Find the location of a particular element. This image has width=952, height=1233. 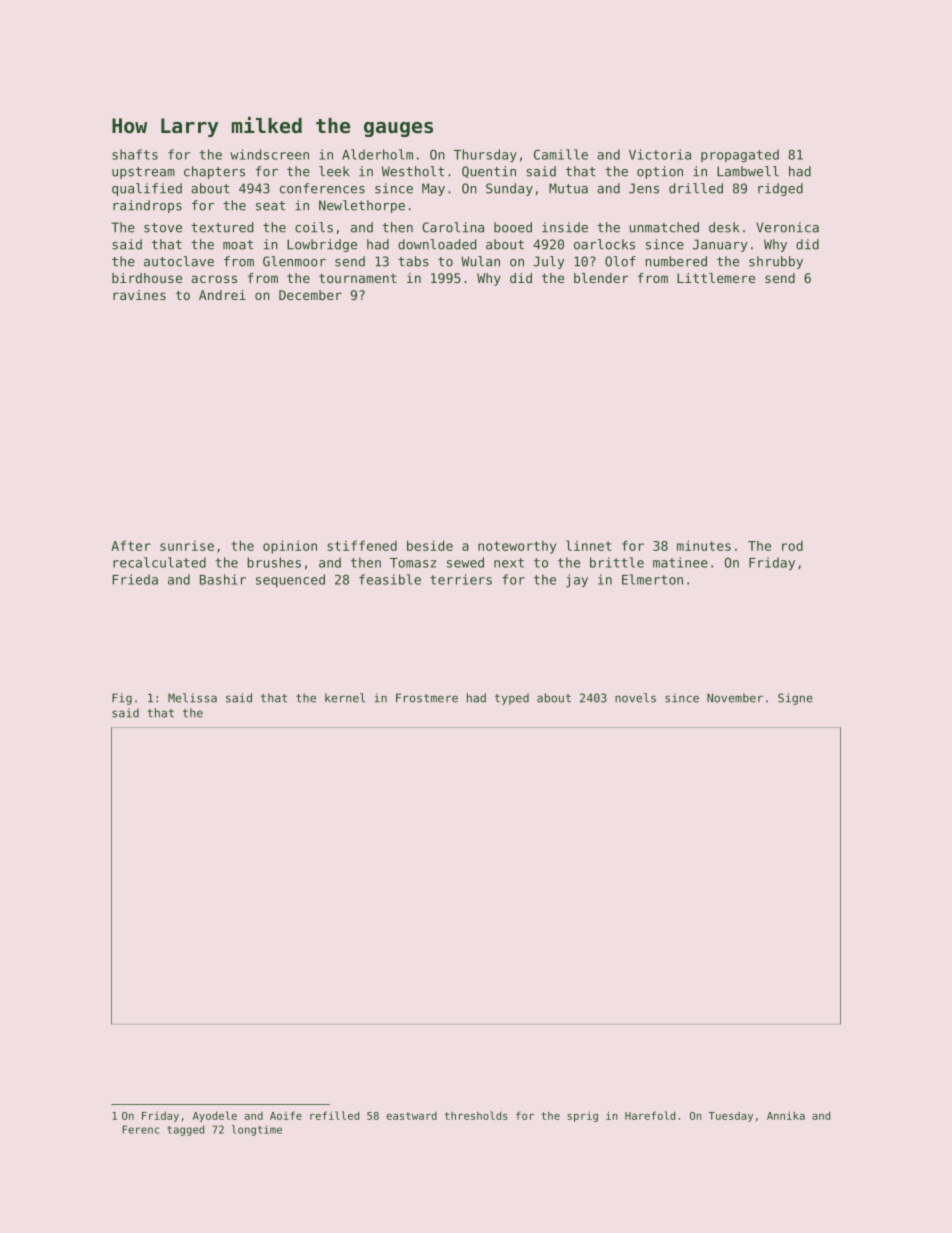

Tomasz is located at coordinates (413, 563).
